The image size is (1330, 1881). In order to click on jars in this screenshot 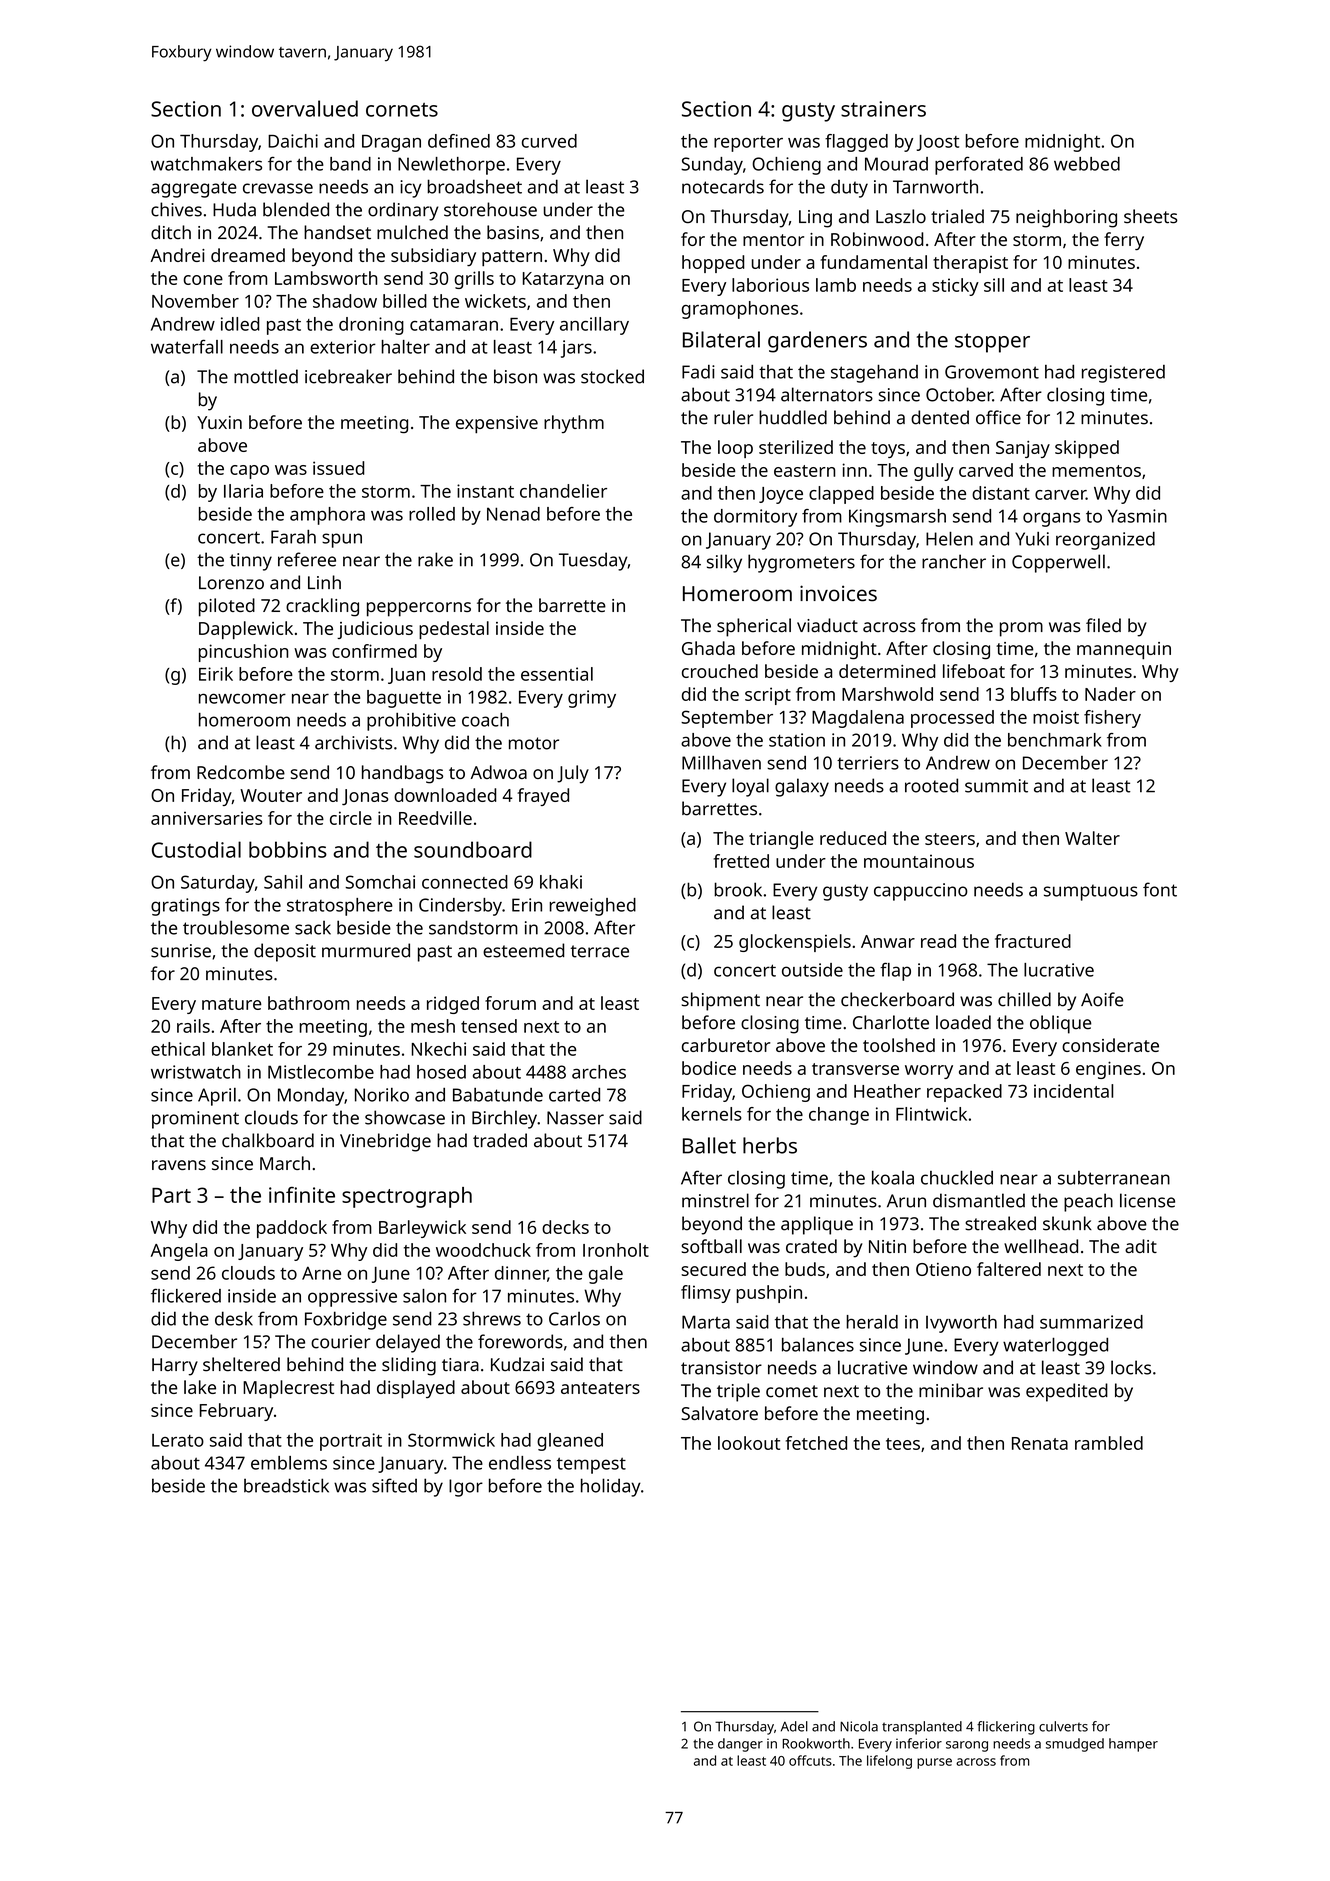, I will do `click(576, 349)`.
